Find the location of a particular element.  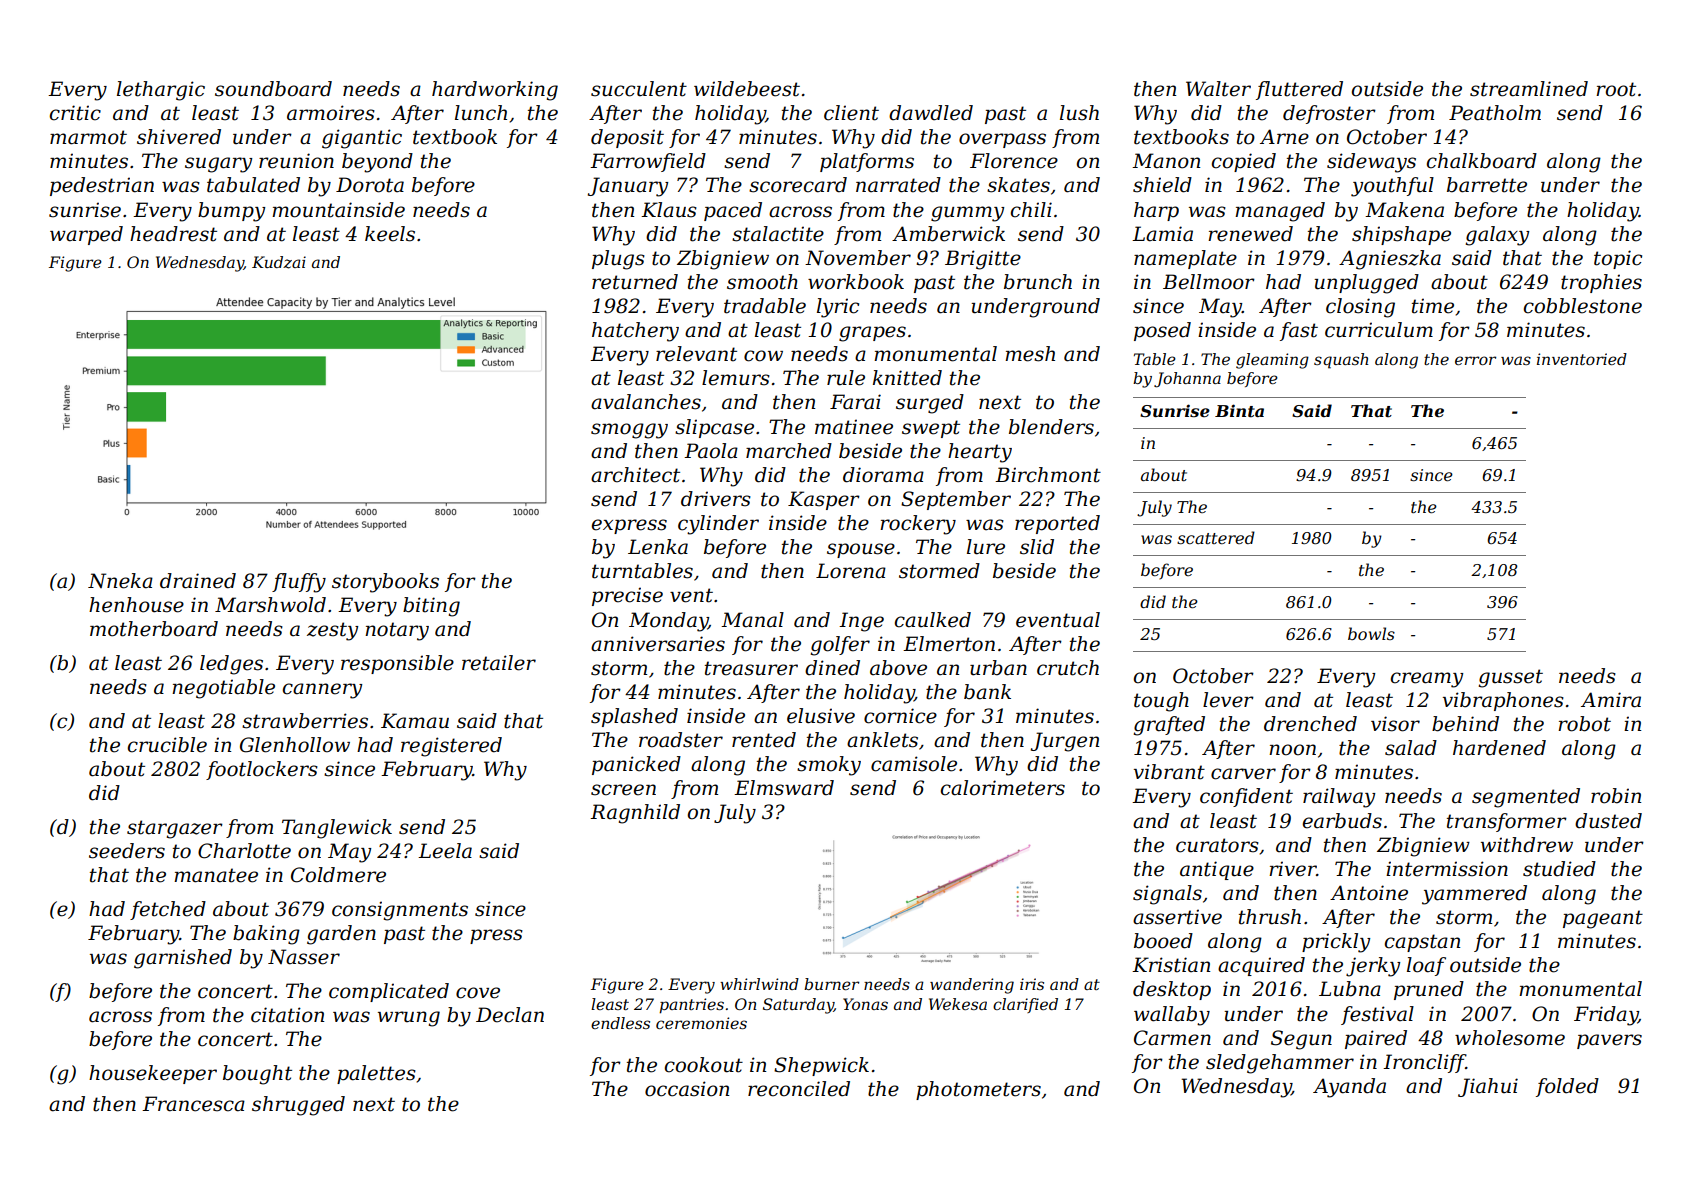

storybooks is located at coordinates (385, 583).
